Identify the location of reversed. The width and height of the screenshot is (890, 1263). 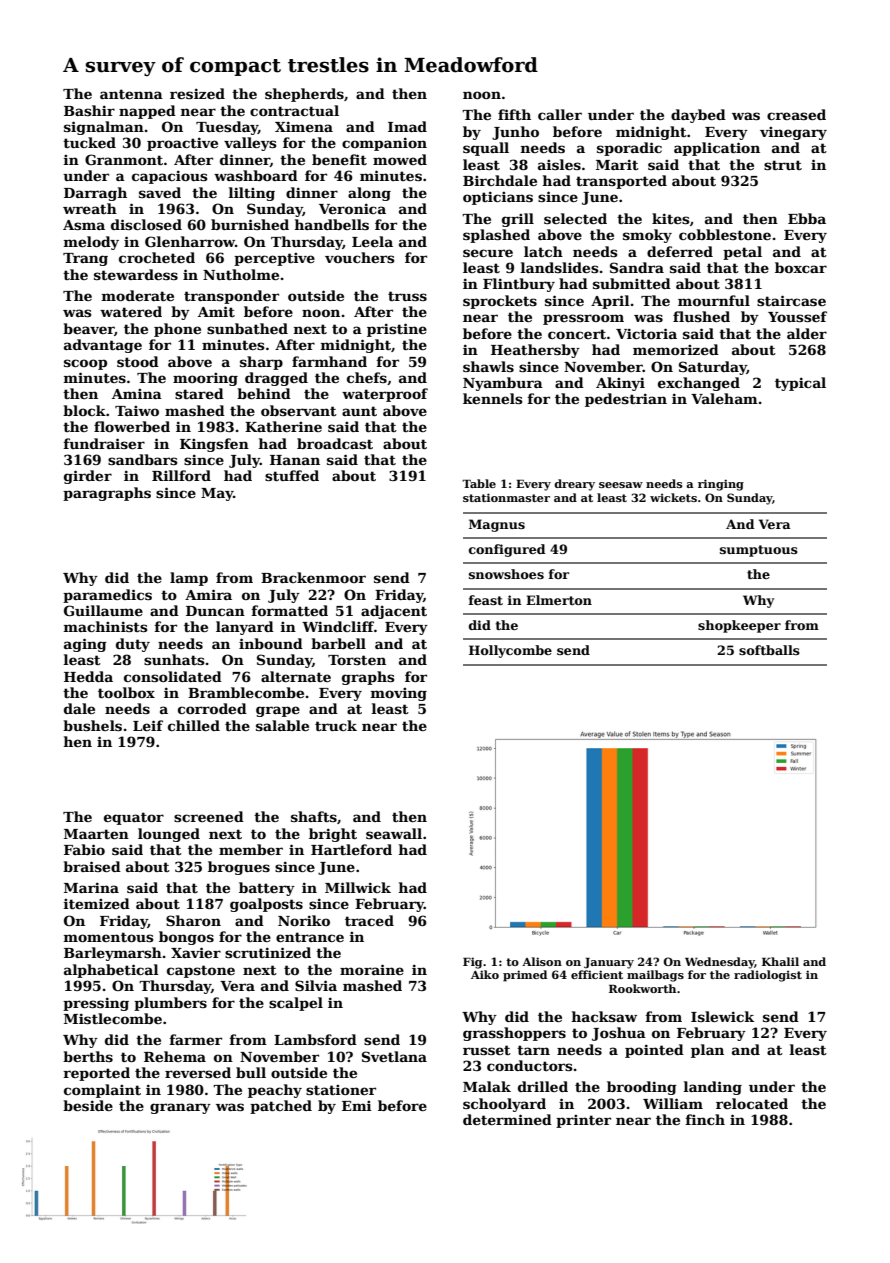
(198, 1072).
